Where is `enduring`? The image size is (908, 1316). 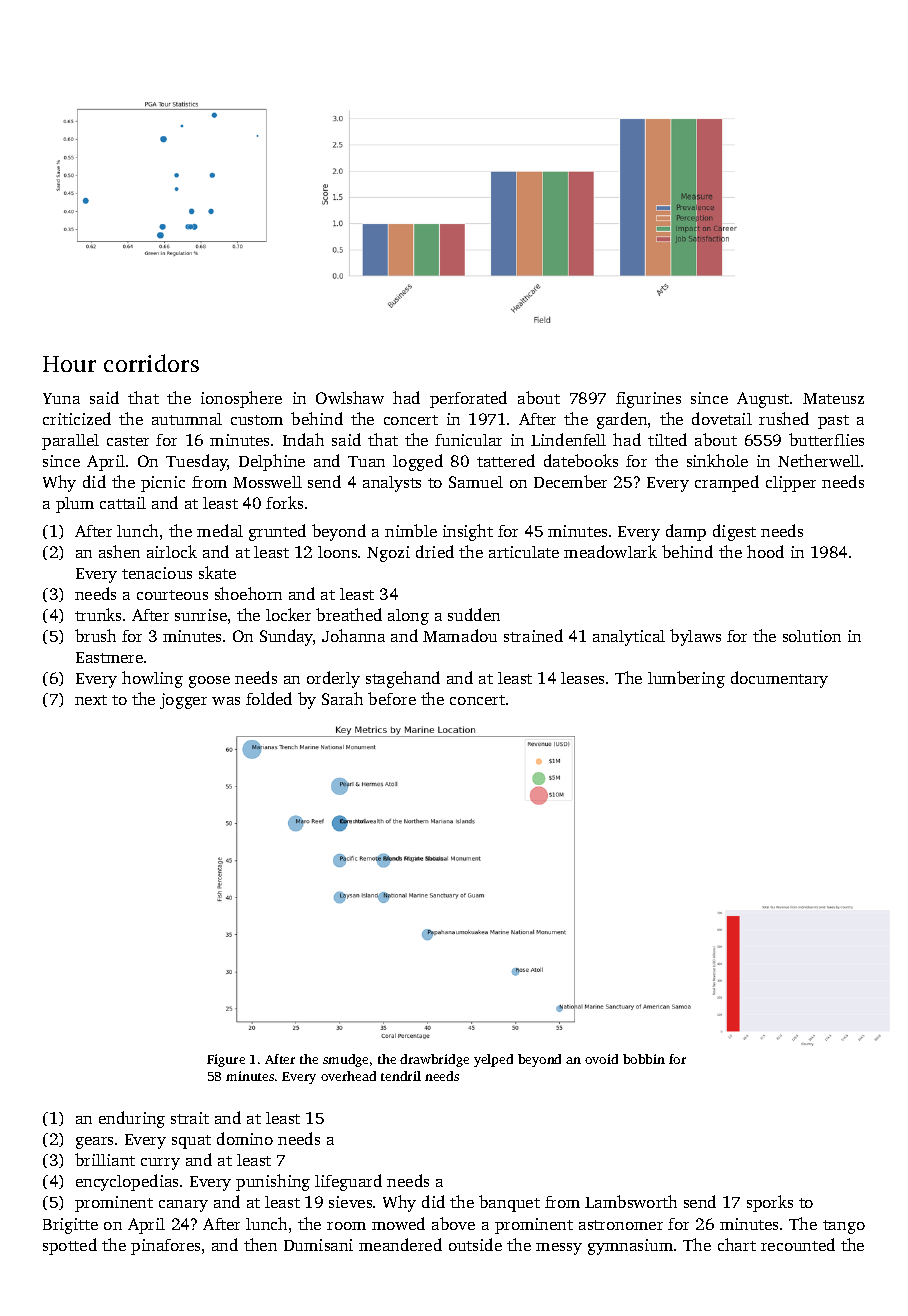
enduring is located at coordinates (132, 1119).
